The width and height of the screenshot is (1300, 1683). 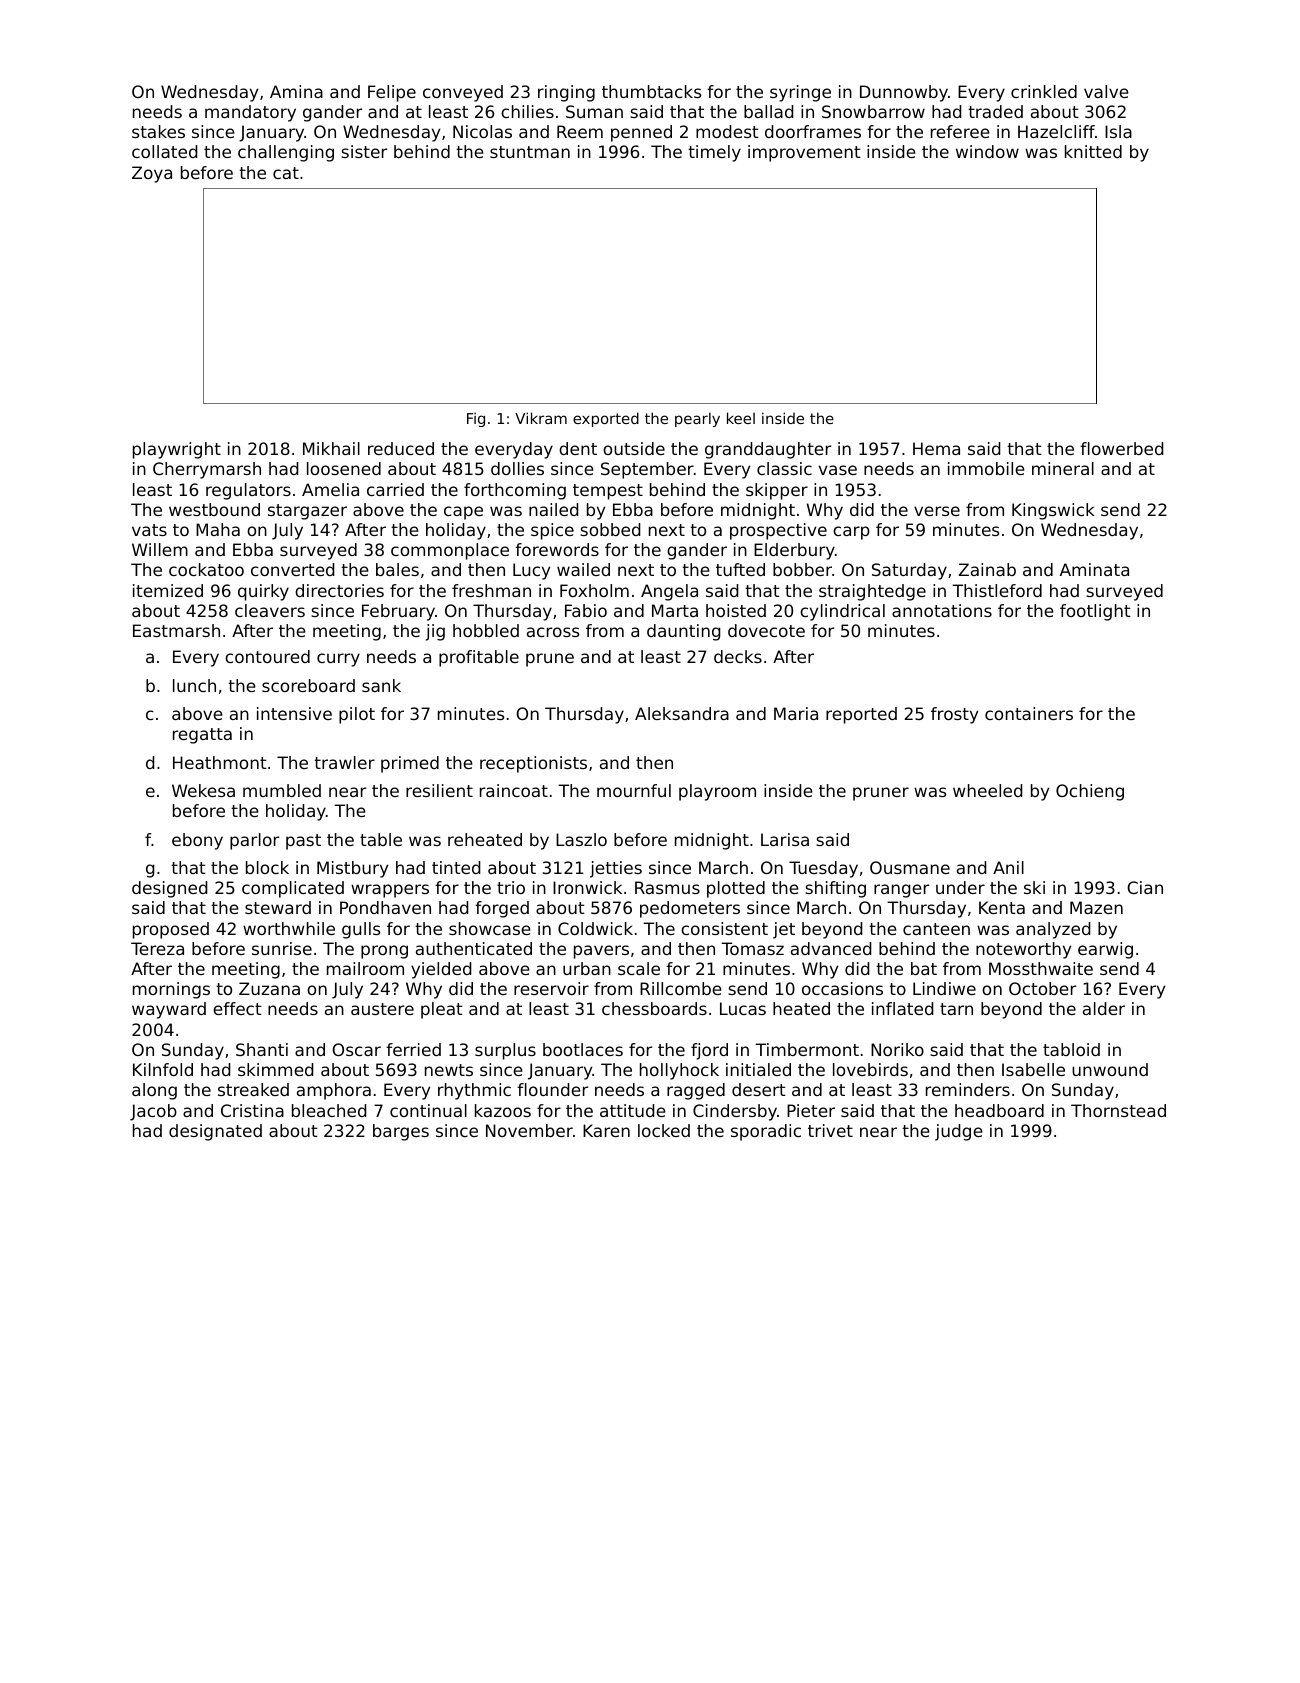 What do you see at coordinates (334, 1091) in the screenshot?
I see `amphora` at bounding box center [334, 1091].
